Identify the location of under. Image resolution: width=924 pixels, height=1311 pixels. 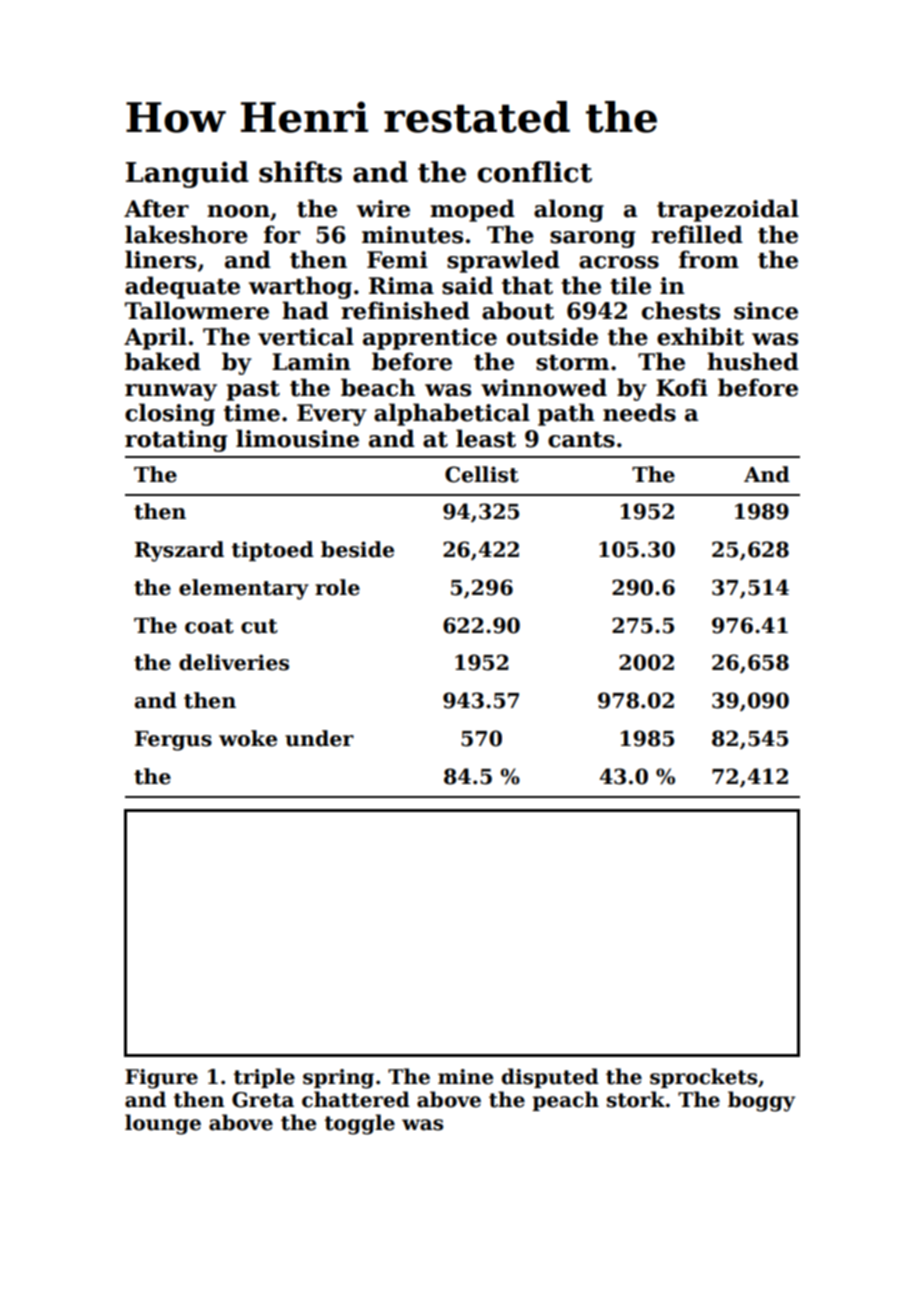
(319, 738).
